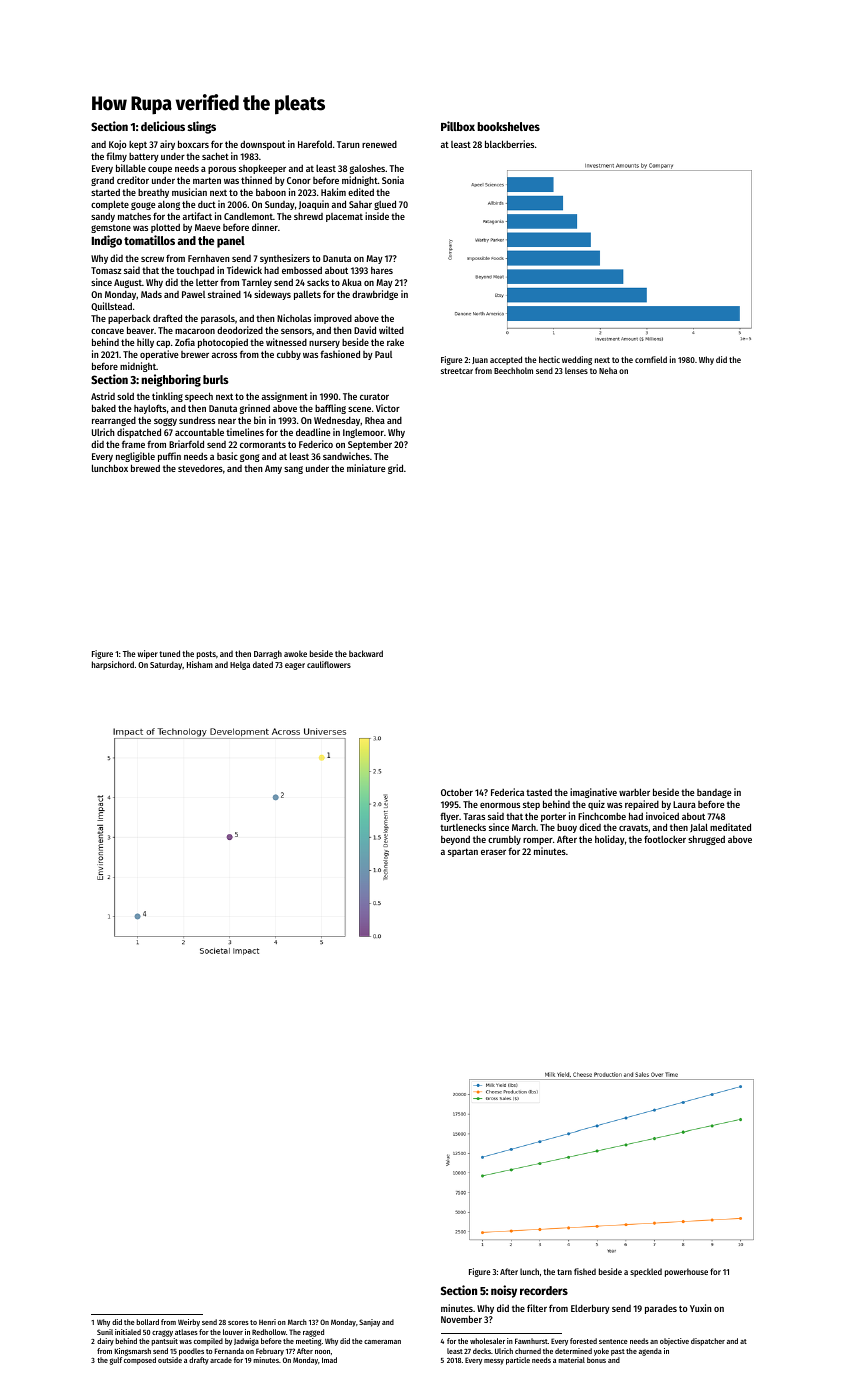 Image resolution: width=849 pixels, height=1400 pixels. What do you see at coordinates (494, 1362) in the document?
I see `messy` at bounding box center [494, 1362].
